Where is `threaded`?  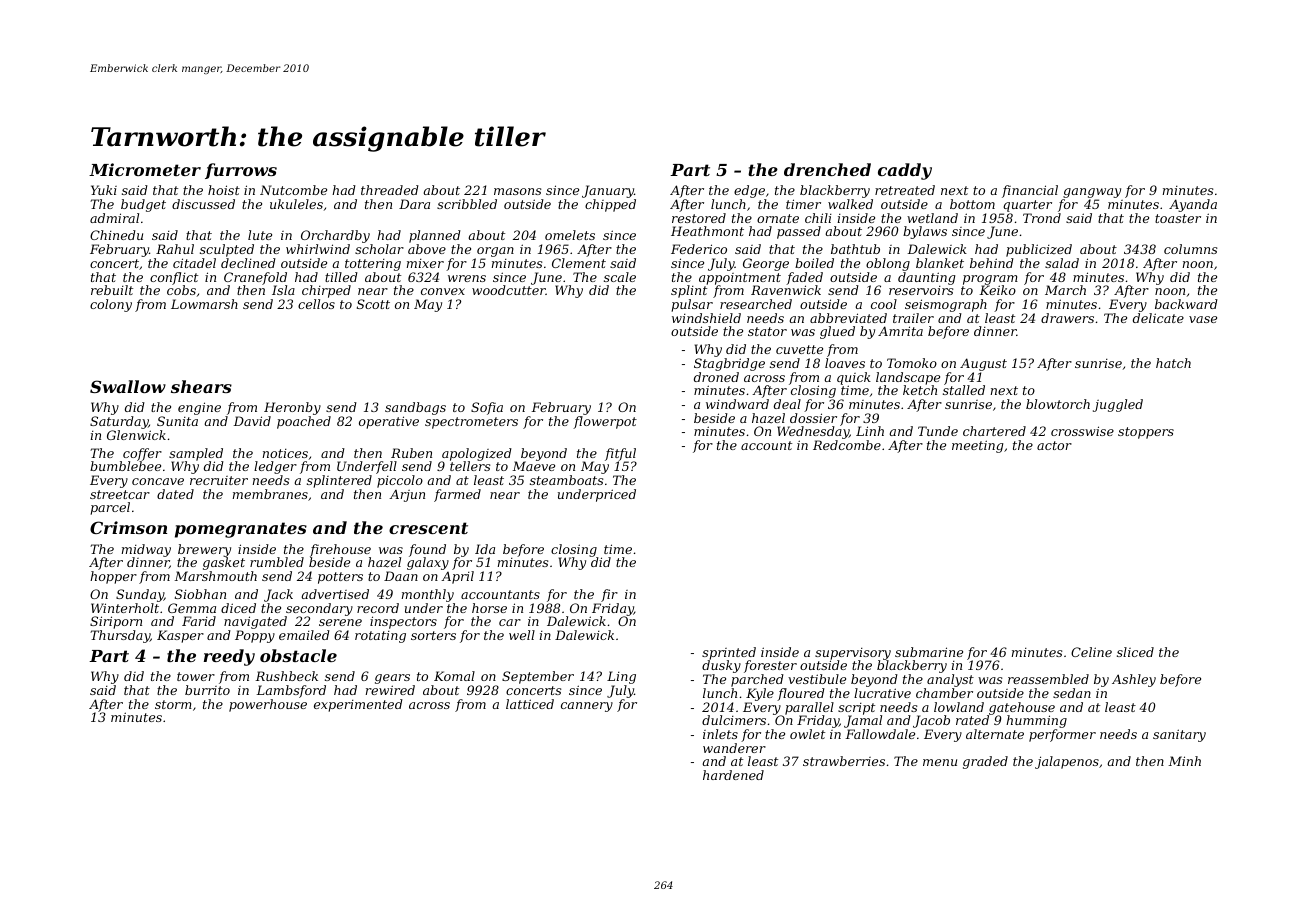 threaded is located at coordinates (390, 190).
